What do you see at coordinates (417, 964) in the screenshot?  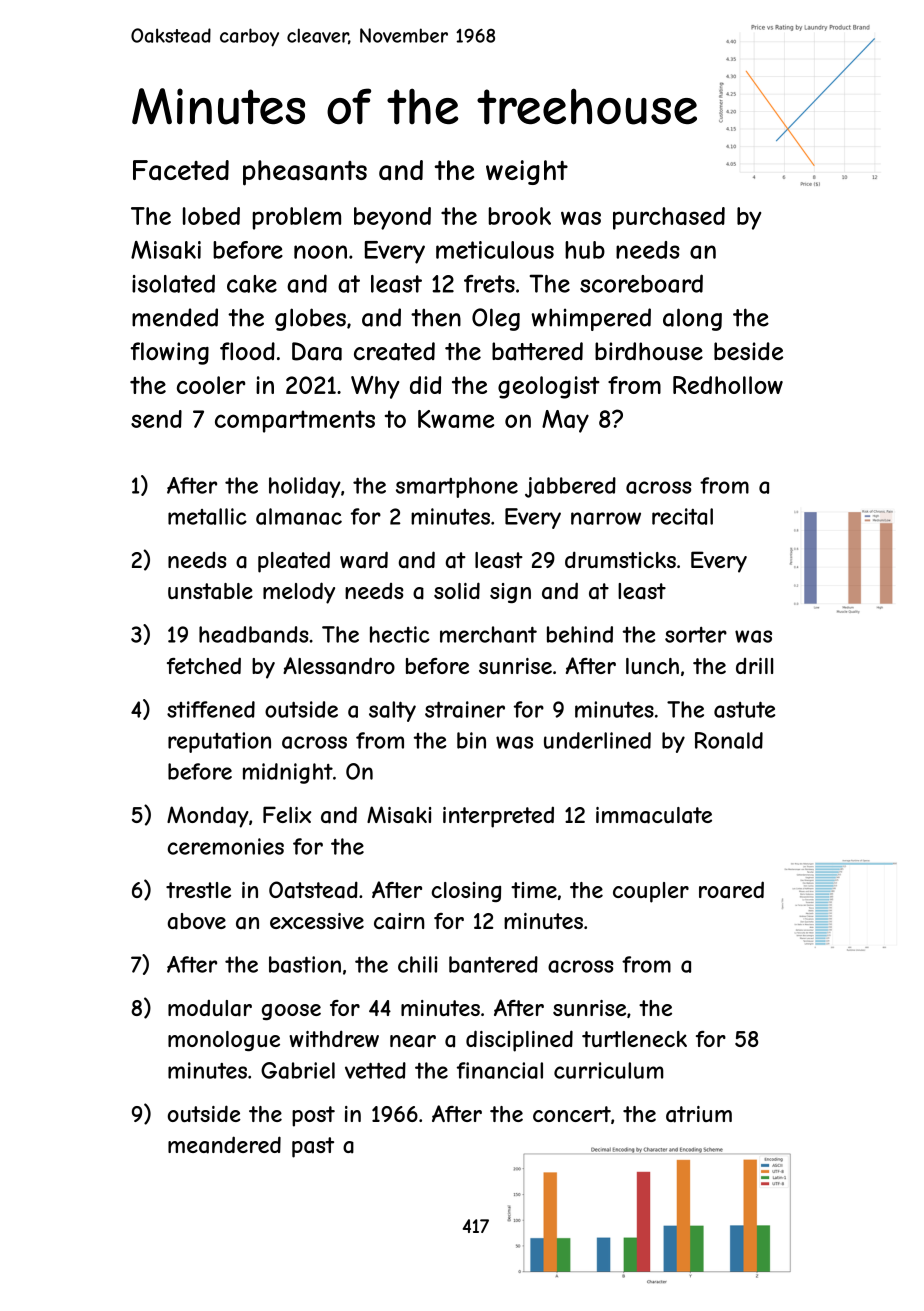 I see `chili` at bounding box center [417, 964].
